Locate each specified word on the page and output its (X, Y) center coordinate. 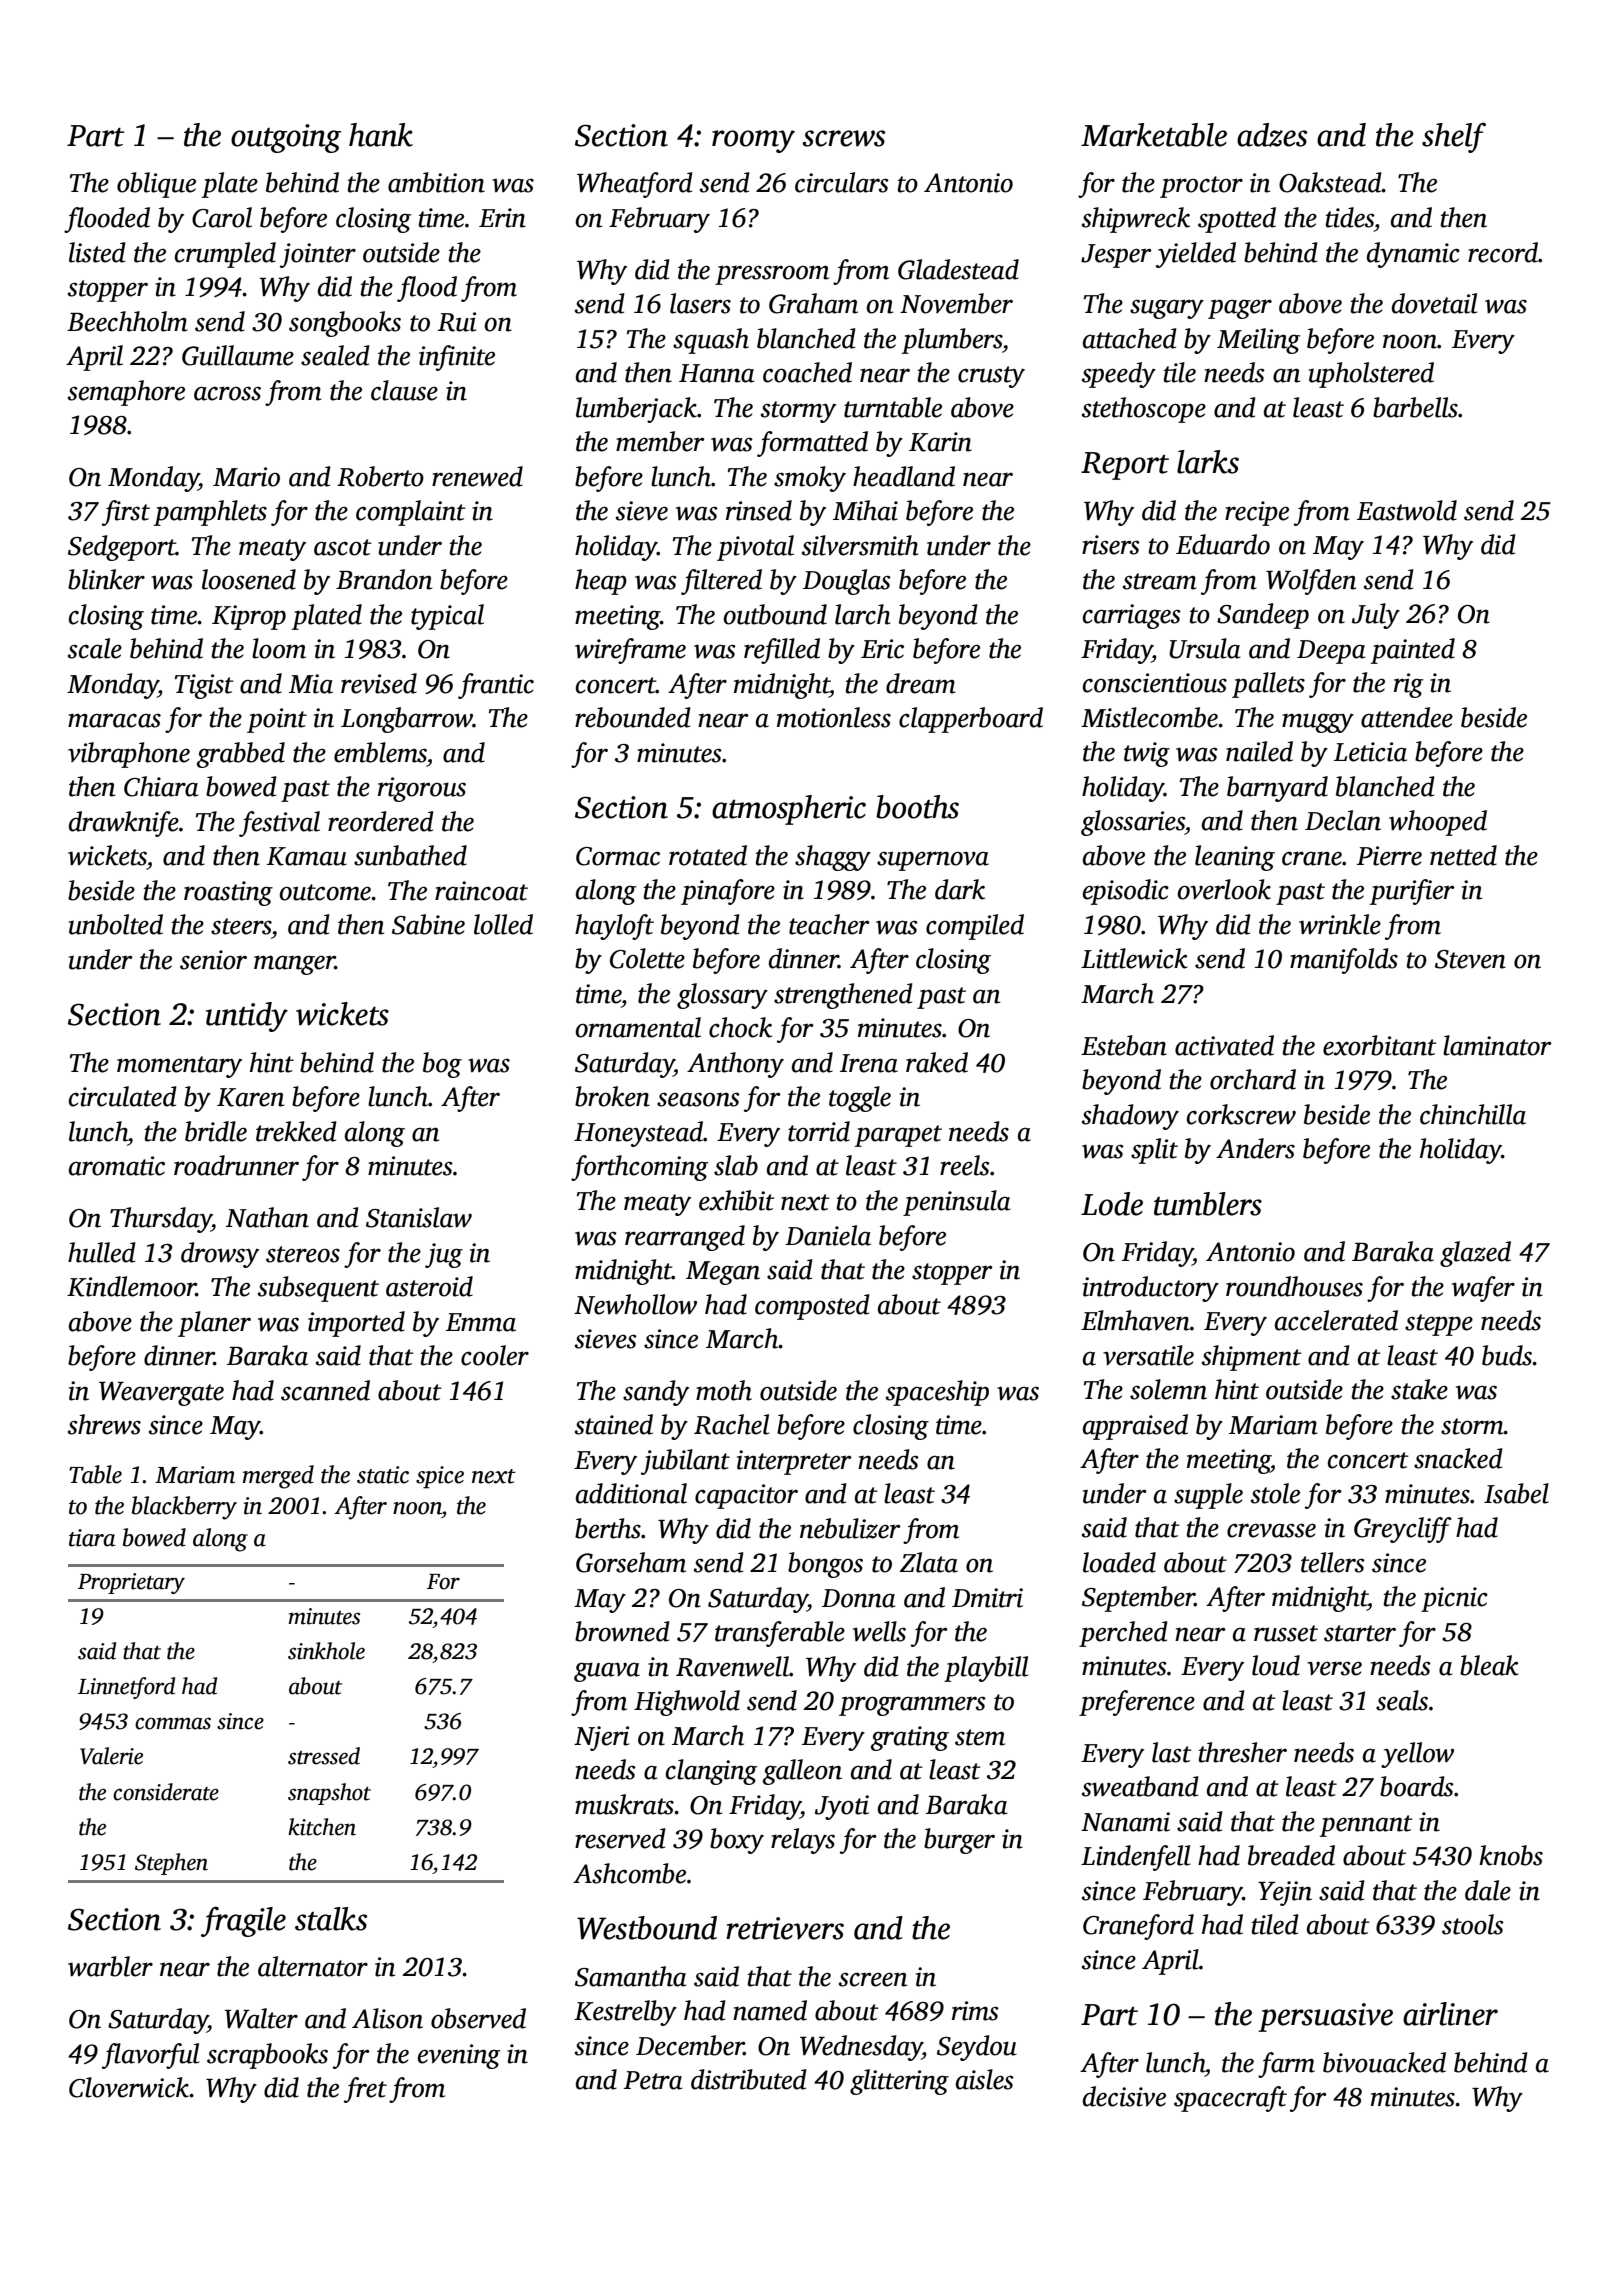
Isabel (1516, 1493)
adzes (1272, 135)
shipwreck (1136, 220)
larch (863, 614)
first (126, 513)
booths (917, 807)
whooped (1438, 823)
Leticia (1370, 752)
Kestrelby (625, 2013)
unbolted (116, 924)
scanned (325, 1390)
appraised (1135, 1427)
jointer (318, 255)
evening (459, 2056)
